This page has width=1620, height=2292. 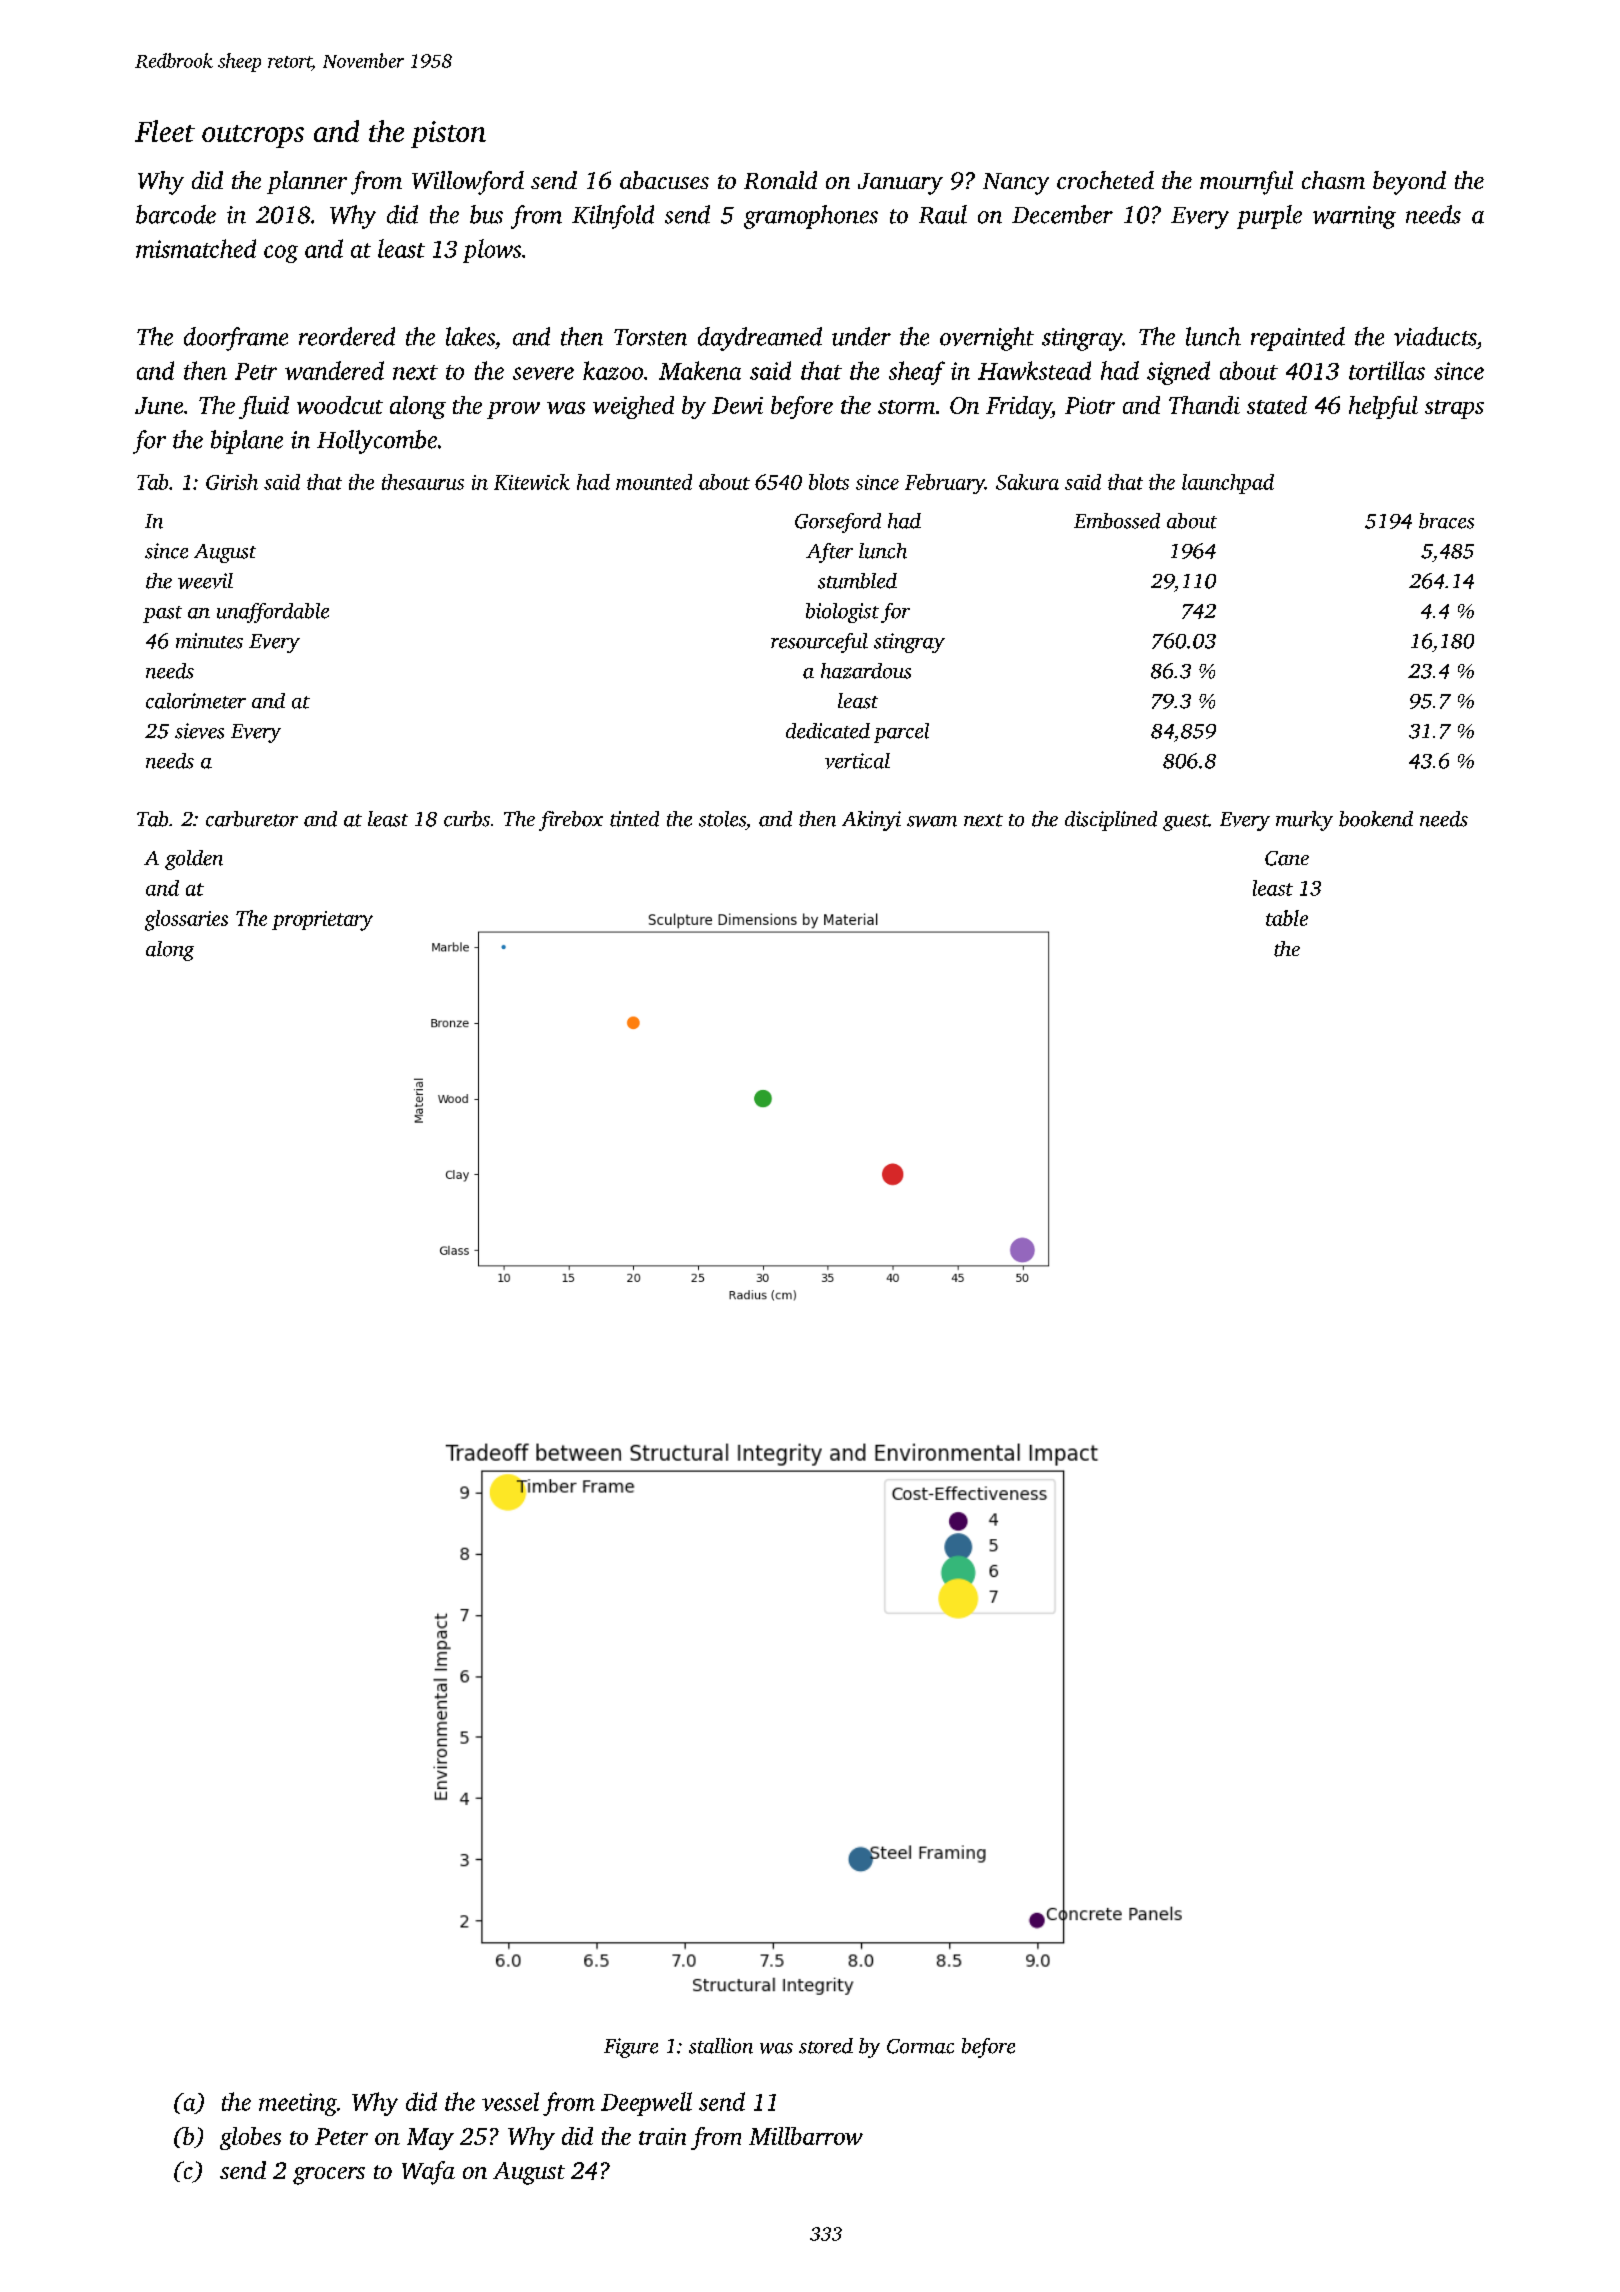 What do you see at coordinates (1117, 521) in the page?
I see `Embossed` at bounding box center [1117, 521].
